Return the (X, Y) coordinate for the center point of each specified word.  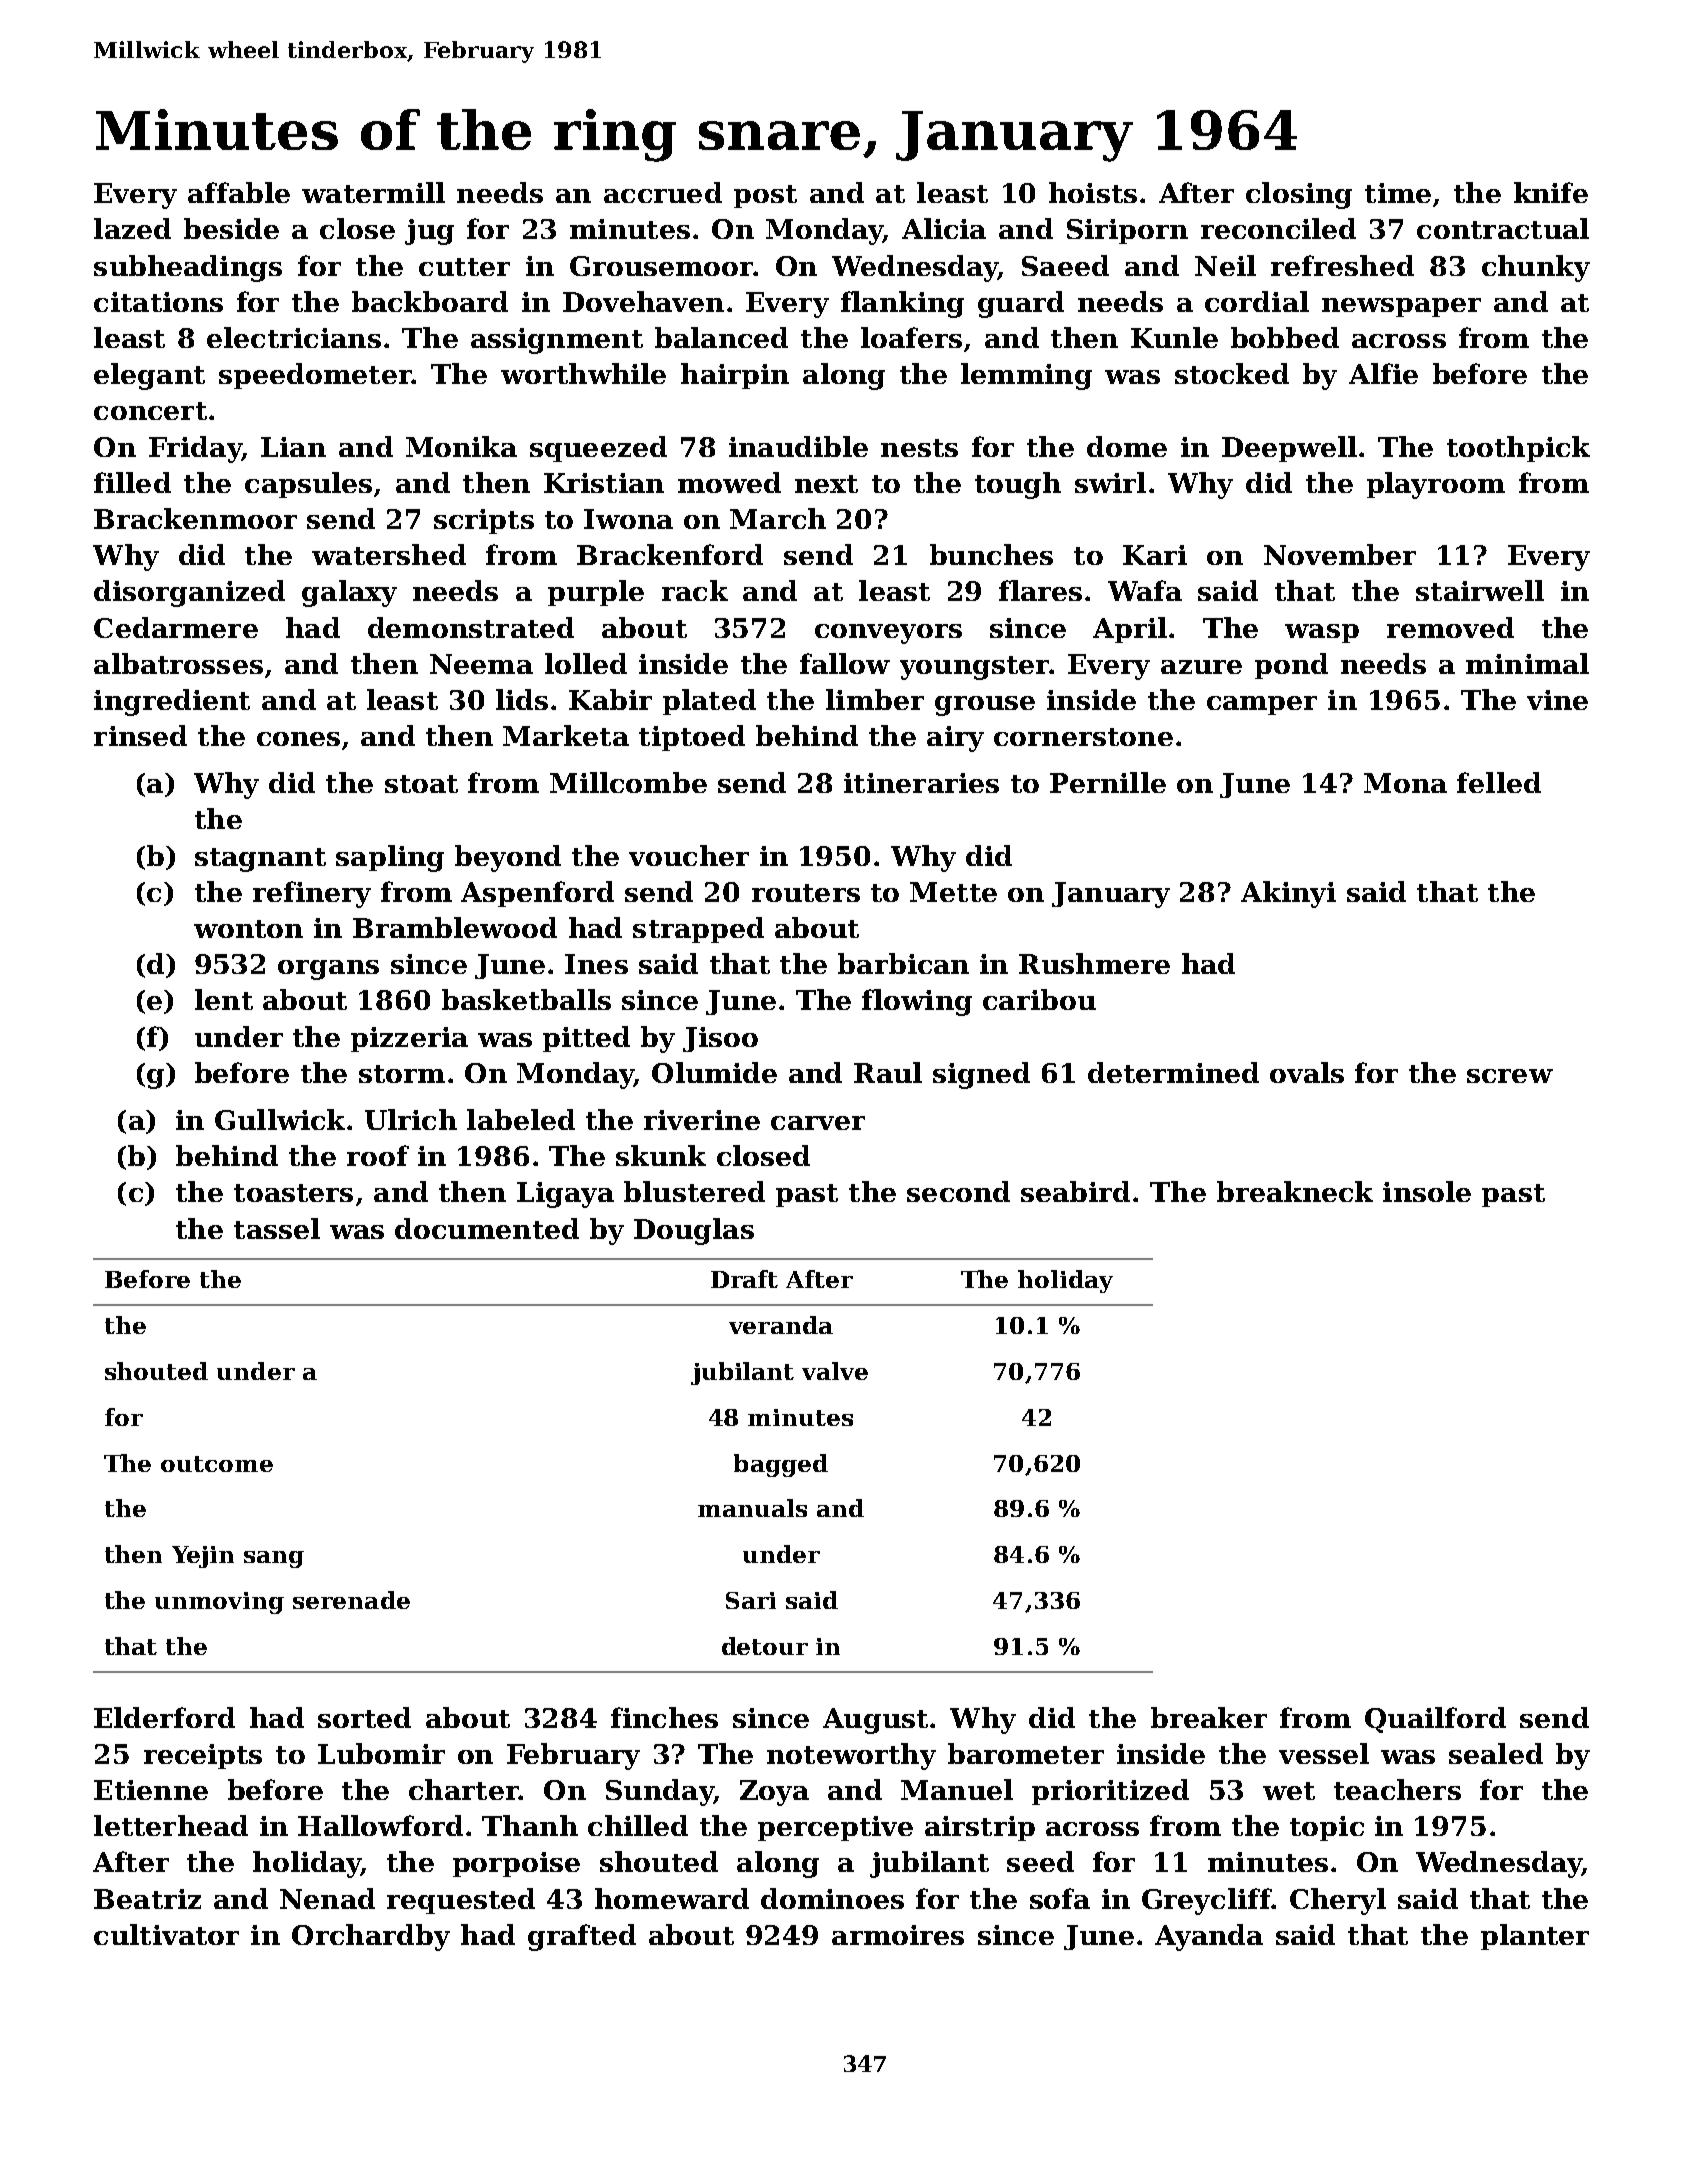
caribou (1039, 999)
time (1398, 193)
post (765, 196)
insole (1427, 1191)
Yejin (203, 1557)
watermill (373, 192)
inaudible (798, 446)
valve (835, 1371)
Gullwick (280, 1119)
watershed (389, 554)
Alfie (1383, 373)
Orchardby (371, 1937)
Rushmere (1094, 963)
